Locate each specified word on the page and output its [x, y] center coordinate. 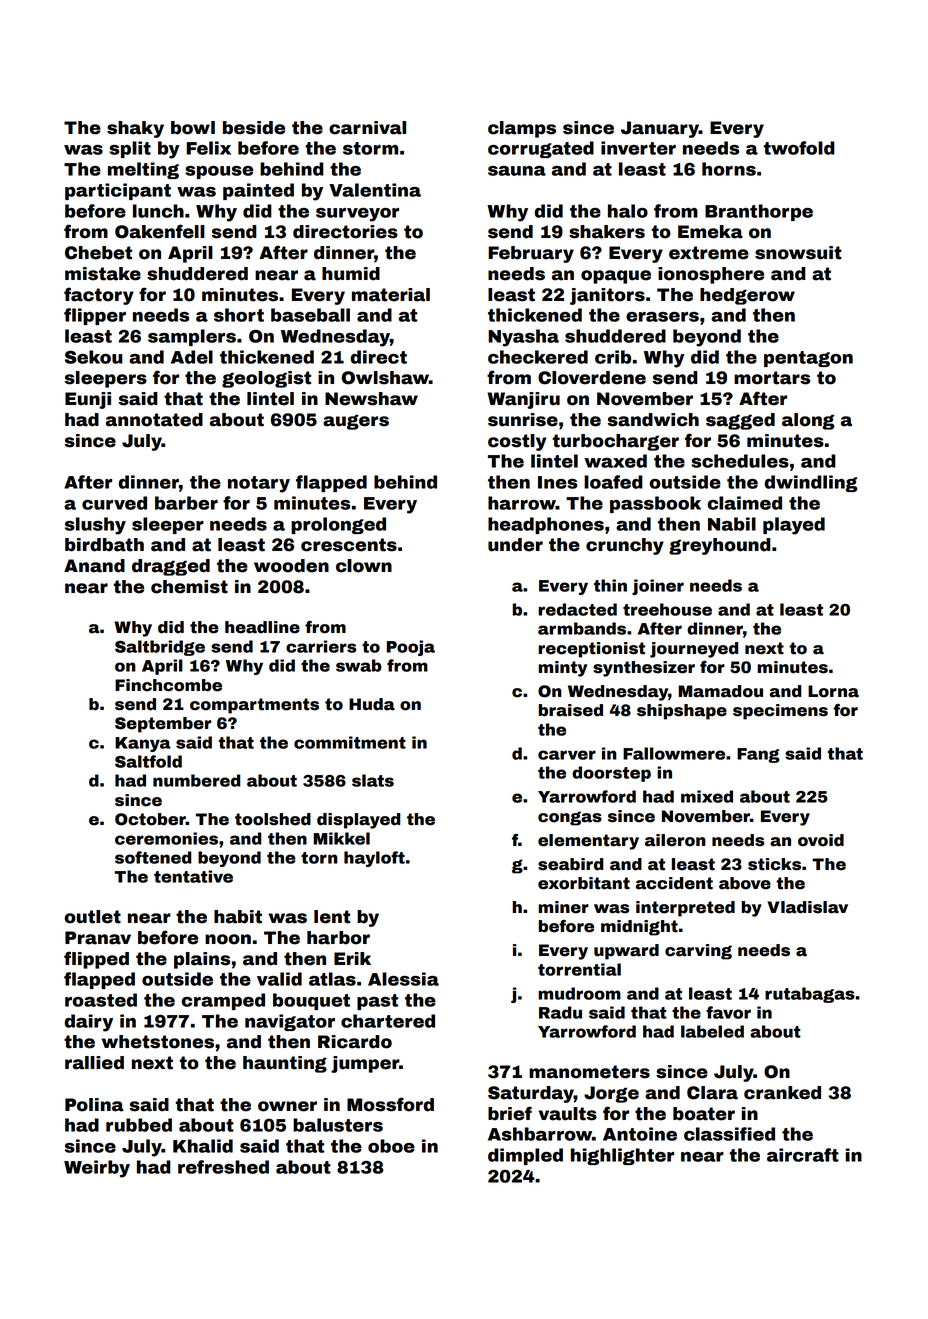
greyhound [720, 546]
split [130, 149]
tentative [193, 876]
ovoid [821, 840]
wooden [291, 566]
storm [370, 148]
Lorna [833, 691]
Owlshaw [385, 378]
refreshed [223, 1167]
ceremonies [166, 838]
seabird [570, 864]
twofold [799, 148]
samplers [192, 337]
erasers [662, 317]
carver [567, 755]
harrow [522, 503]
